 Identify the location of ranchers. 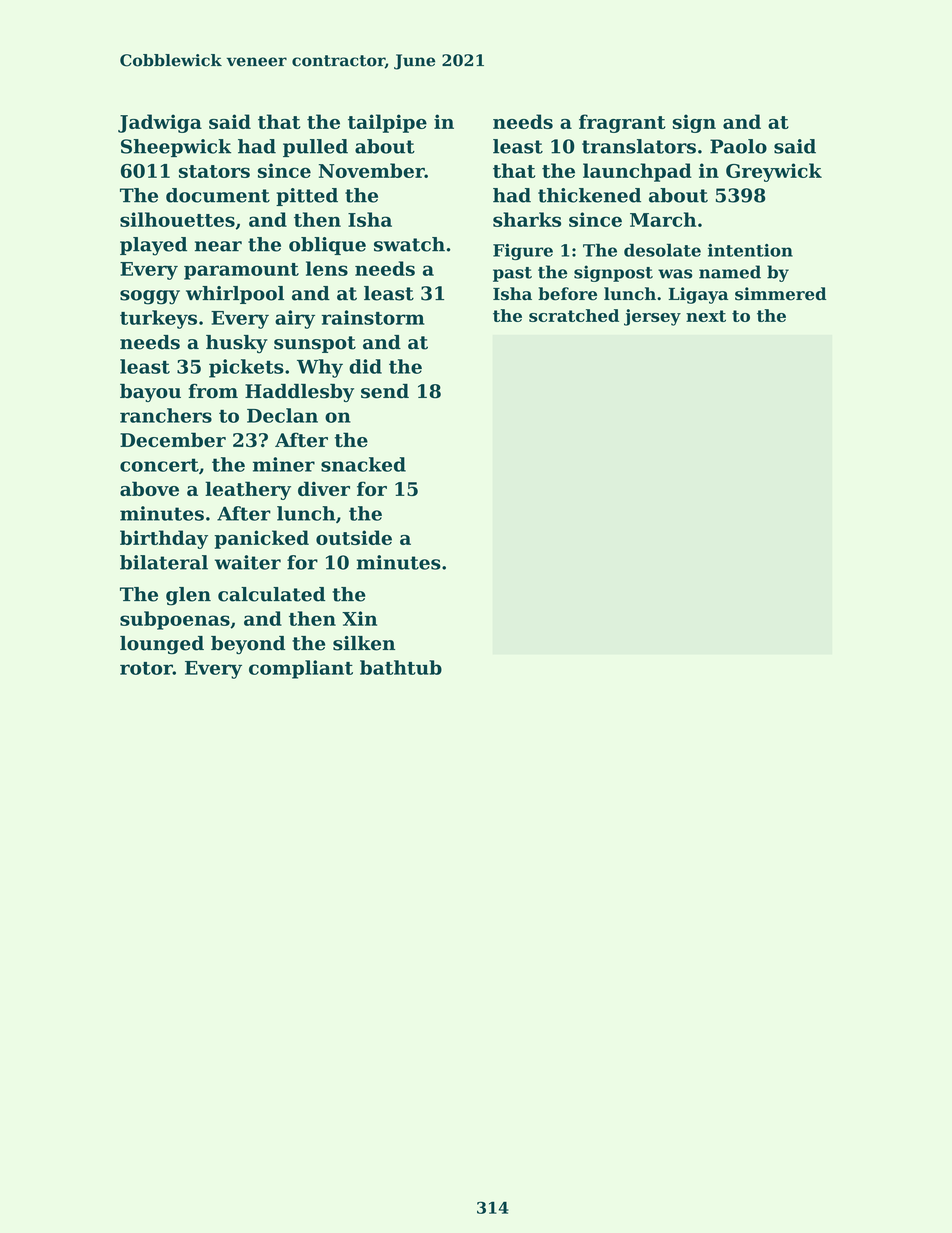
(166, 415).
